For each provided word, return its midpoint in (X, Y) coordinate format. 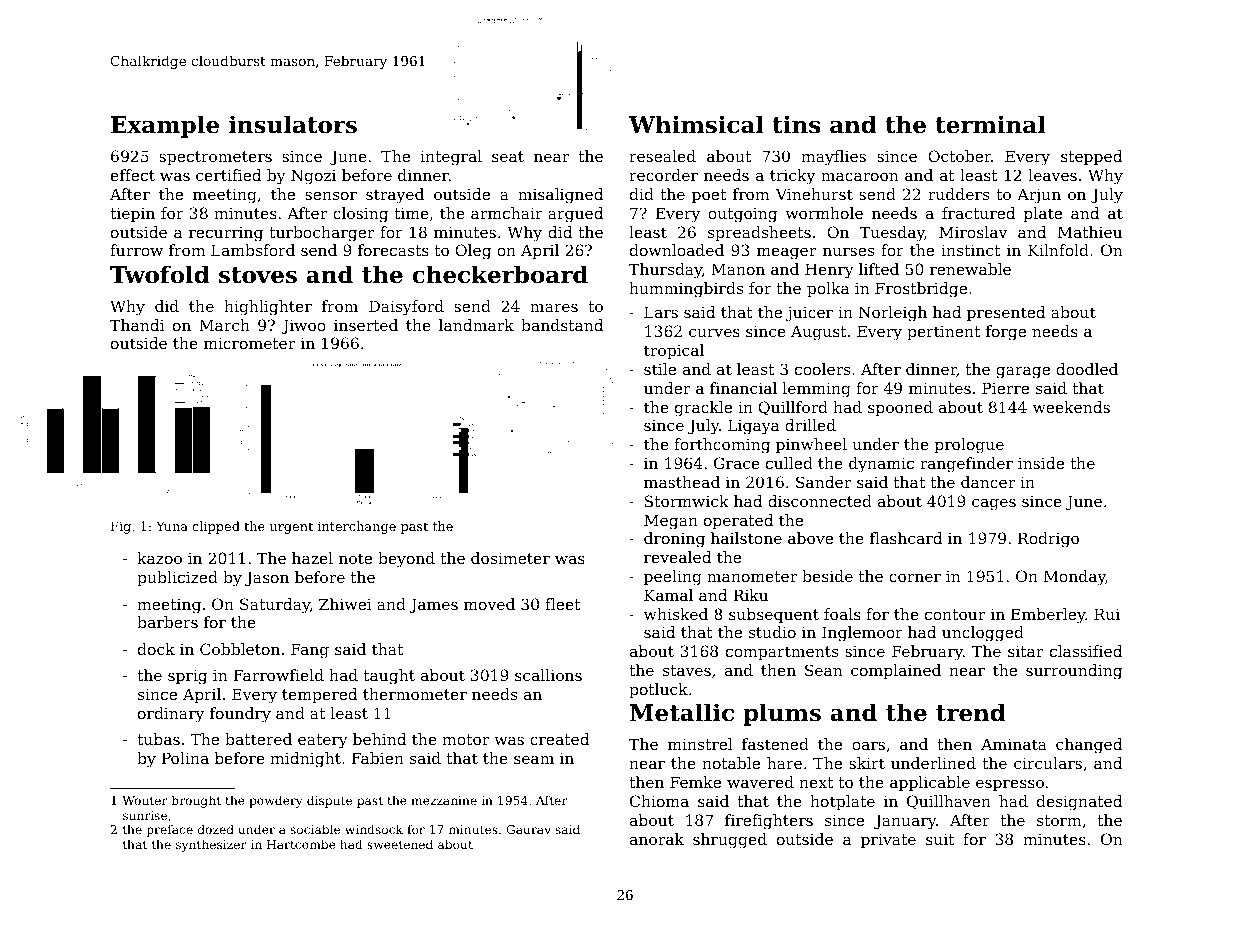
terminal (990, 124)
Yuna (172, 526)
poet (709, 196)
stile (660, 369)
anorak (657, 839)
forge (1006, 333)
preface (170, 830)
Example (165, 126)
